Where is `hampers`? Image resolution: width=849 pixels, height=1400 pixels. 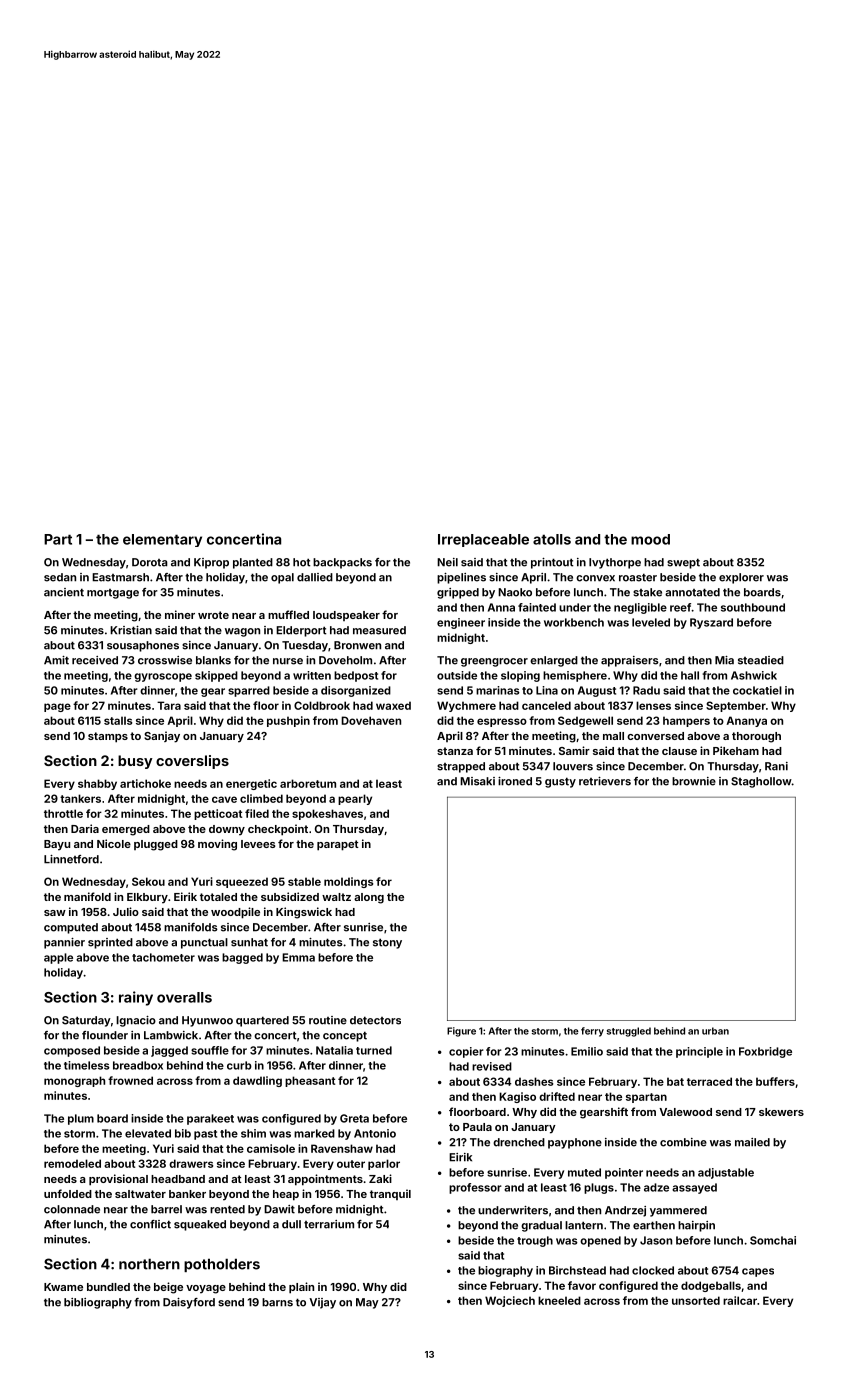 hampers is located at coordinates (686, 721).
